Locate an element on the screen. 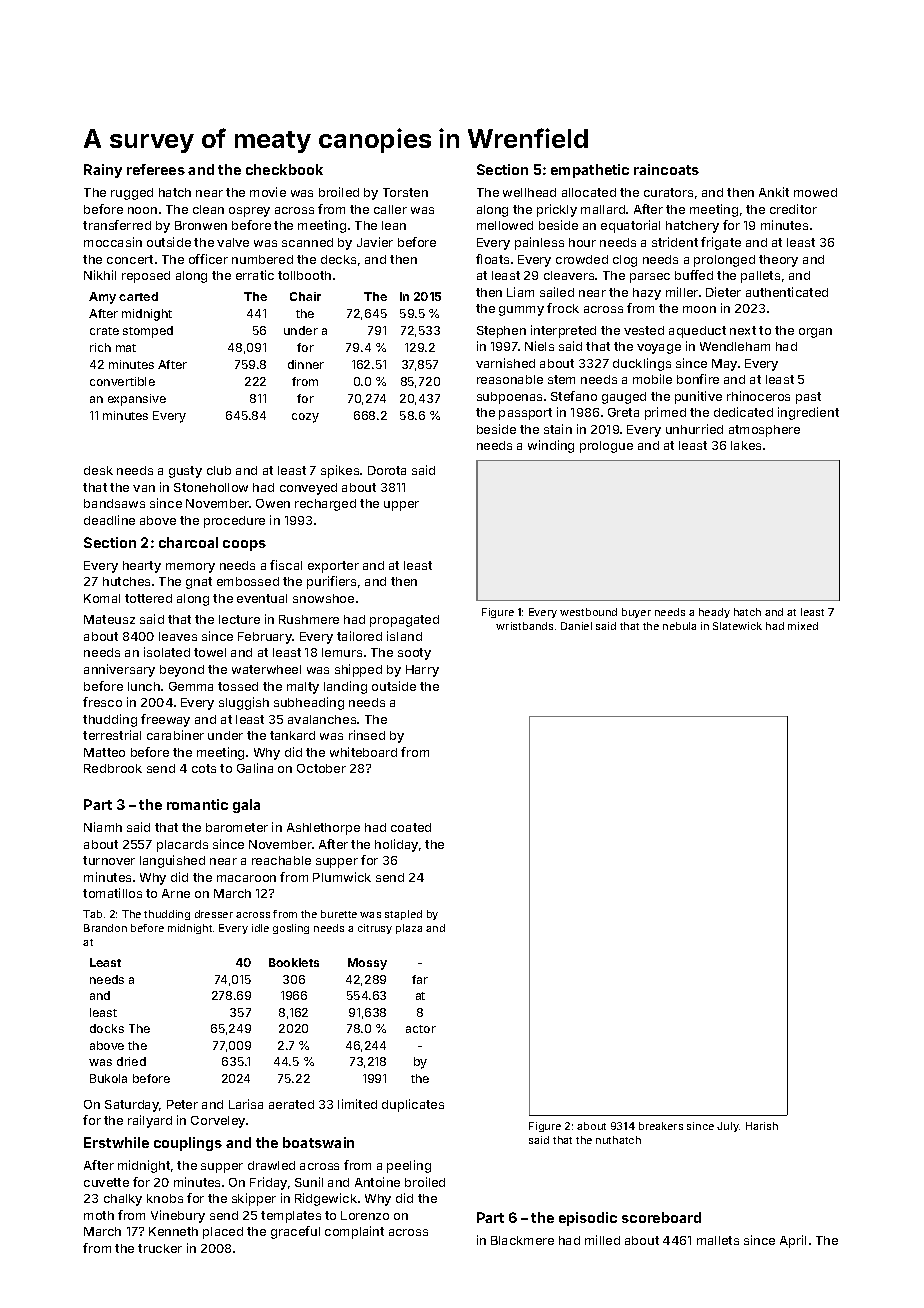 Image resolution: width=924 pixels, height=1308 pixels. plaza is located at coordinates (409, 929).
